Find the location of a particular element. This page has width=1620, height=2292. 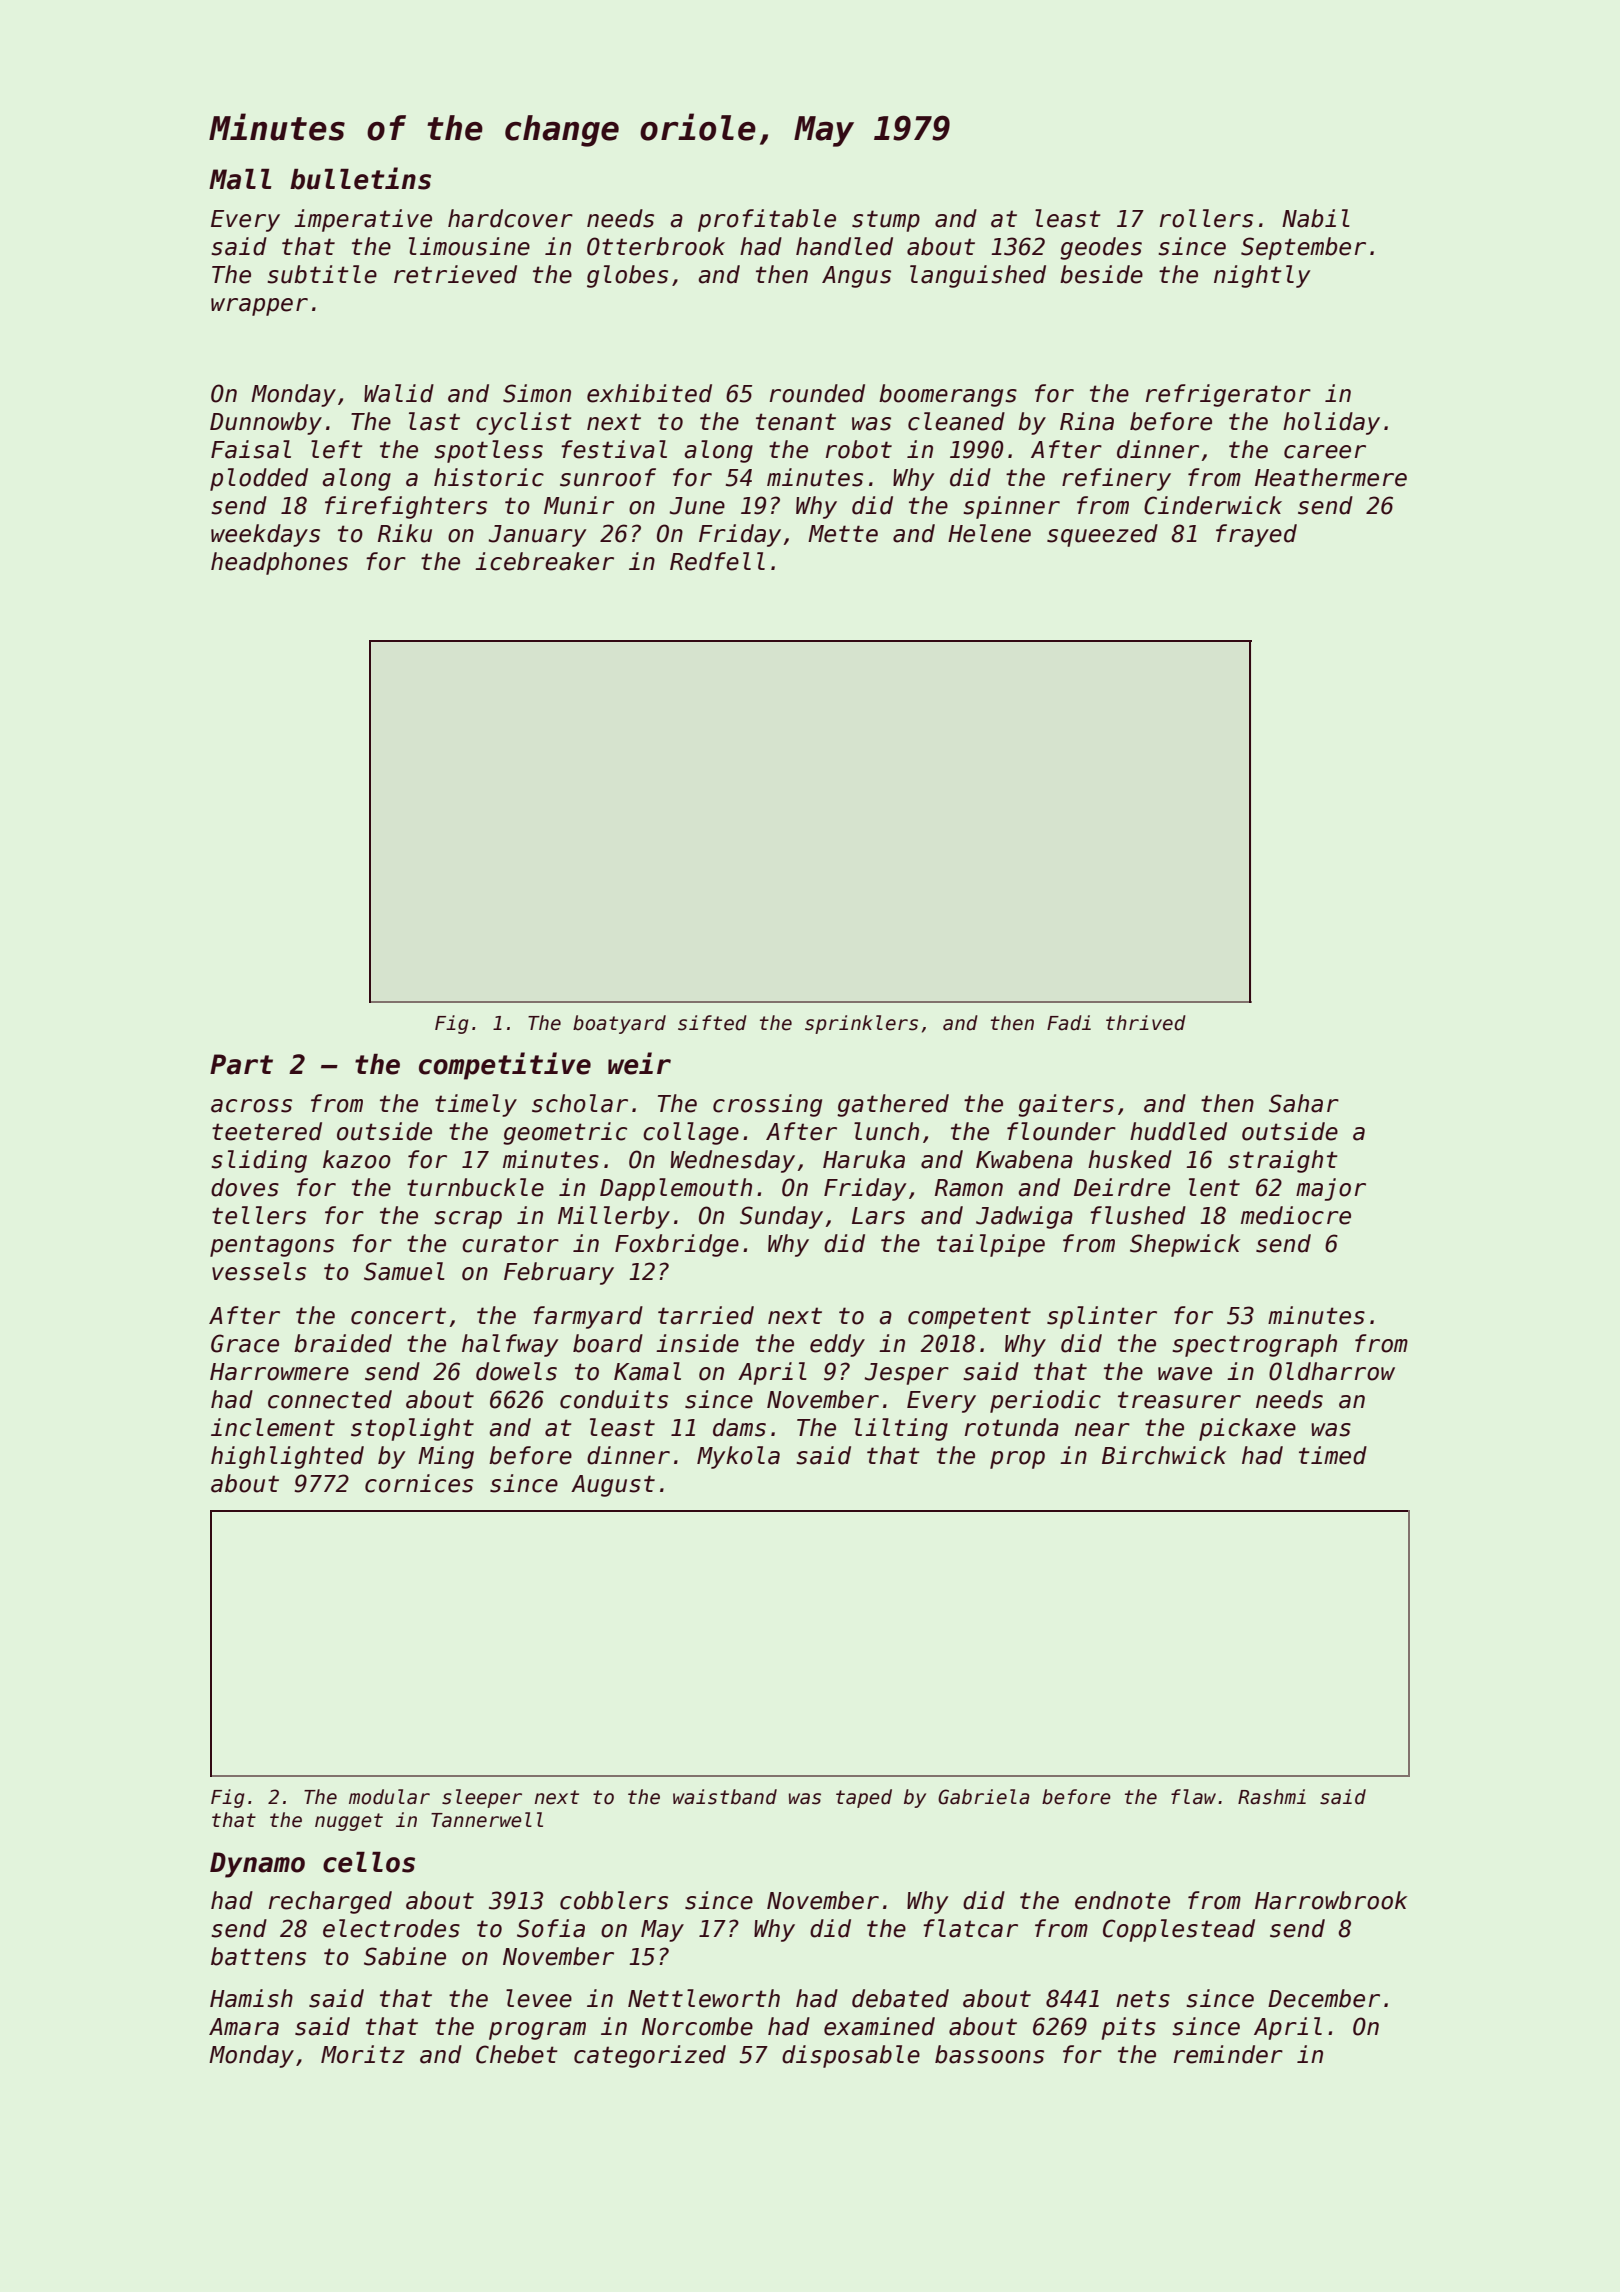

bulletins is located at coordinates (360, 178).
